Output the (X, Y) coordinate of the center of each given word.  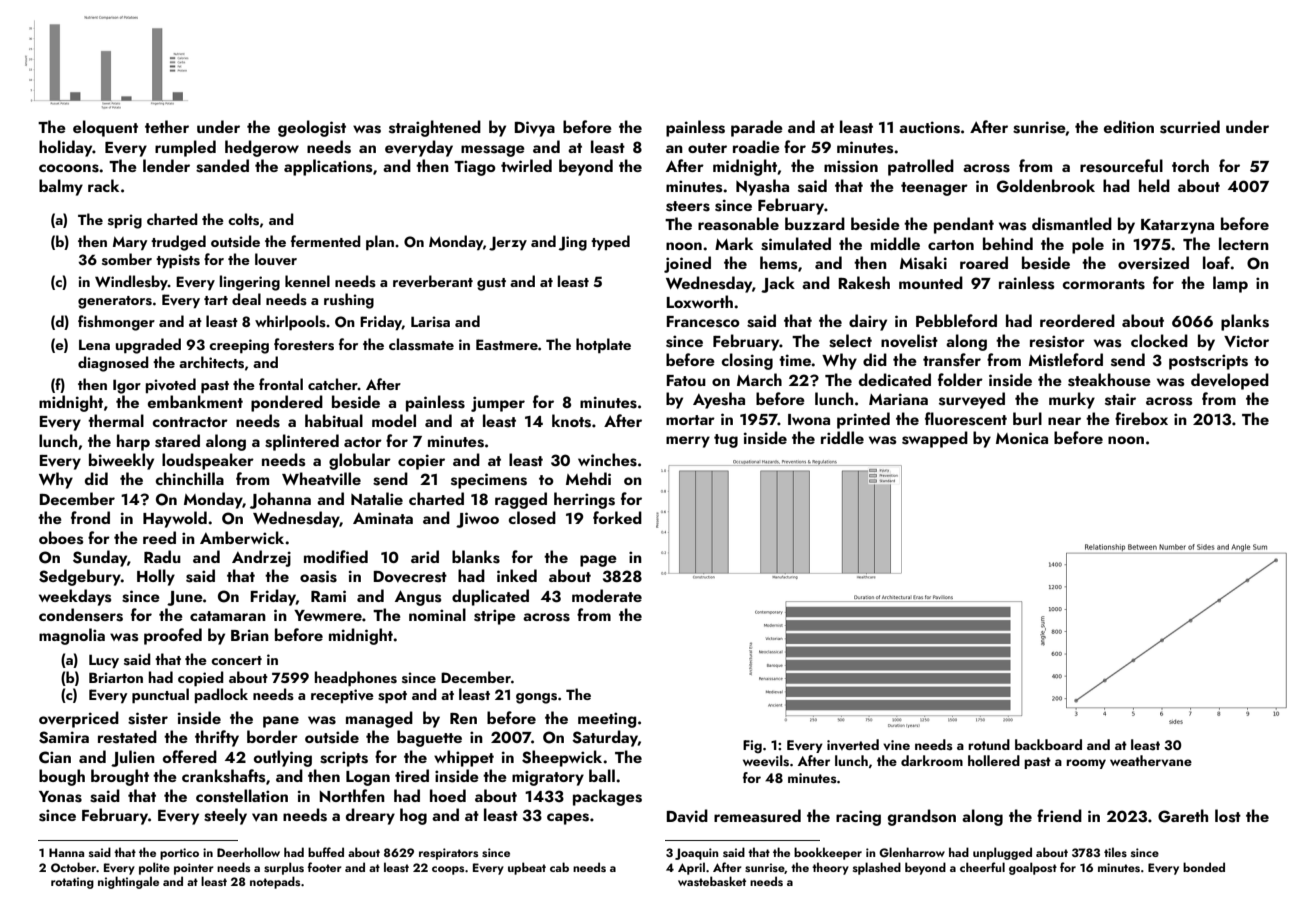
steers (688, 206)
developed (1230, 381)
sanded (222, 166)
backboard (1048, 744)
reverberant (433, 281)
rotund (989, 744)
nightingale (128, 882)
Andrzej (261, 558)
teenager (934, 189)
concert (236, 660)
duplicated (490, 597)
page (598, 561)
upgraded (148, 346)
